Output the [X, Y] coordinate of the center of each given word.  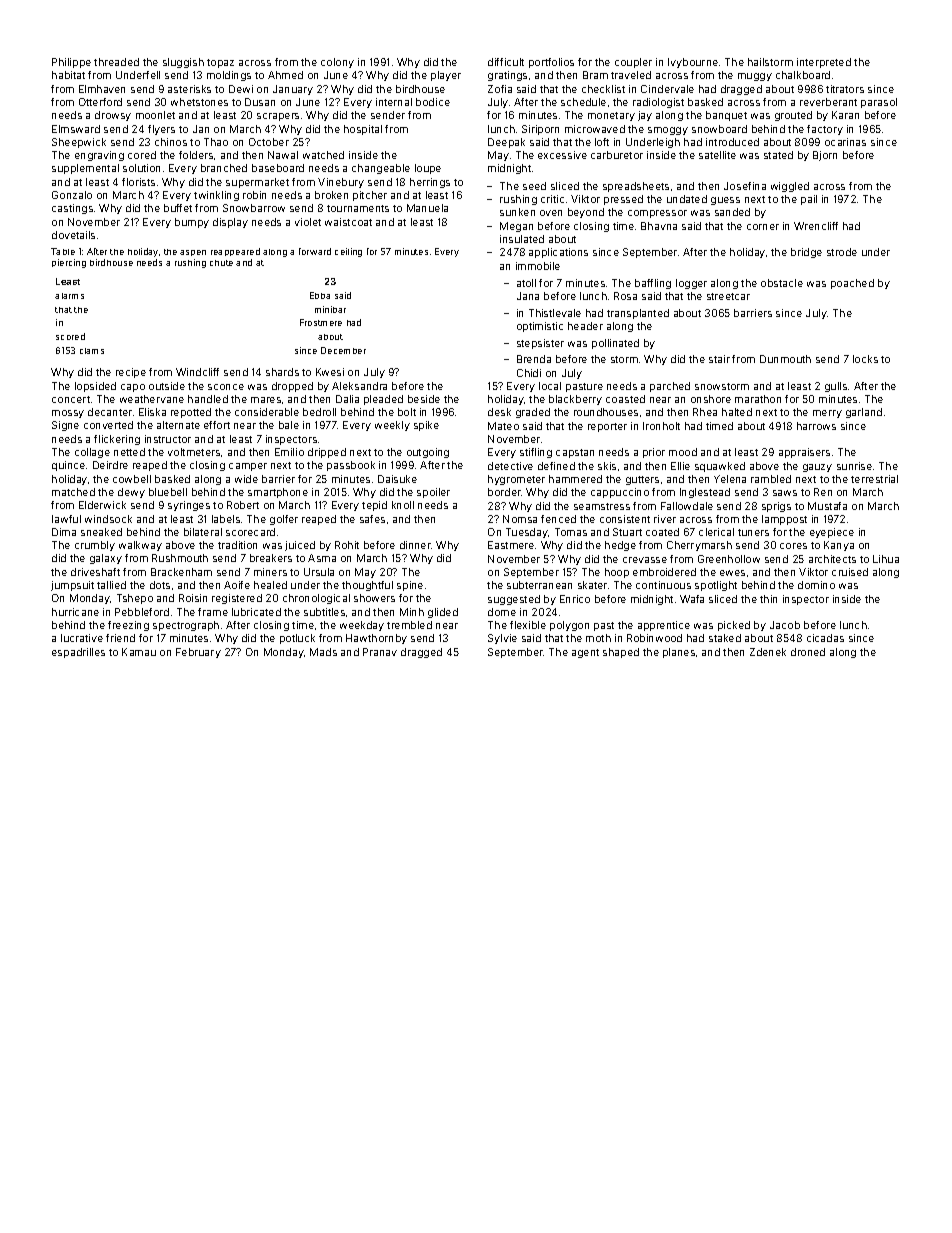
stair [719, 359]
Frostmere [321, 322]
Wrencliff [816, 226]
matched [73, 492]
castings [72, 209]
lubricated [256, 612]
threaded [116, 62]
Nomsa [520, 519]
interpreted [824, 63]
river [665, 519]
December [343, 350]
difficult [506, 62]
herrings [430, 183]
